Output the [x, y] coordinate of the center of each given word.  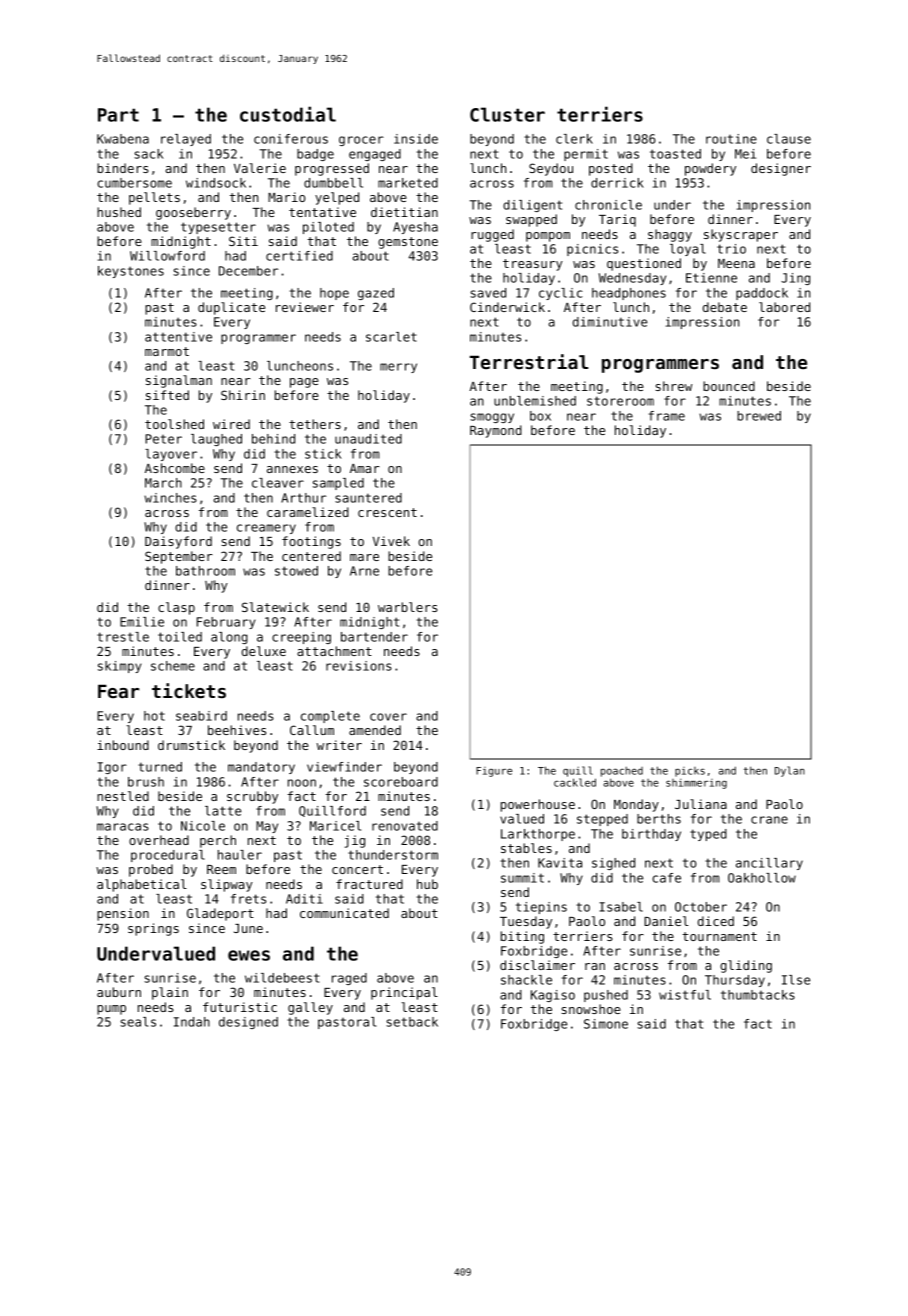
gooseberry [193, 213]
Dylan [790, 771]
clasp [176, 608]
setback [412, 1022]
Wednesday [632, 279]
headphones [629, 294]
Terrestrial [529, 361]
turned [160, 767]
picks [690, 772]
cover [388, 717]
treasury [533, 265]
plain [170, 993]
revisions [359, 666]
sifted [167, 395]
